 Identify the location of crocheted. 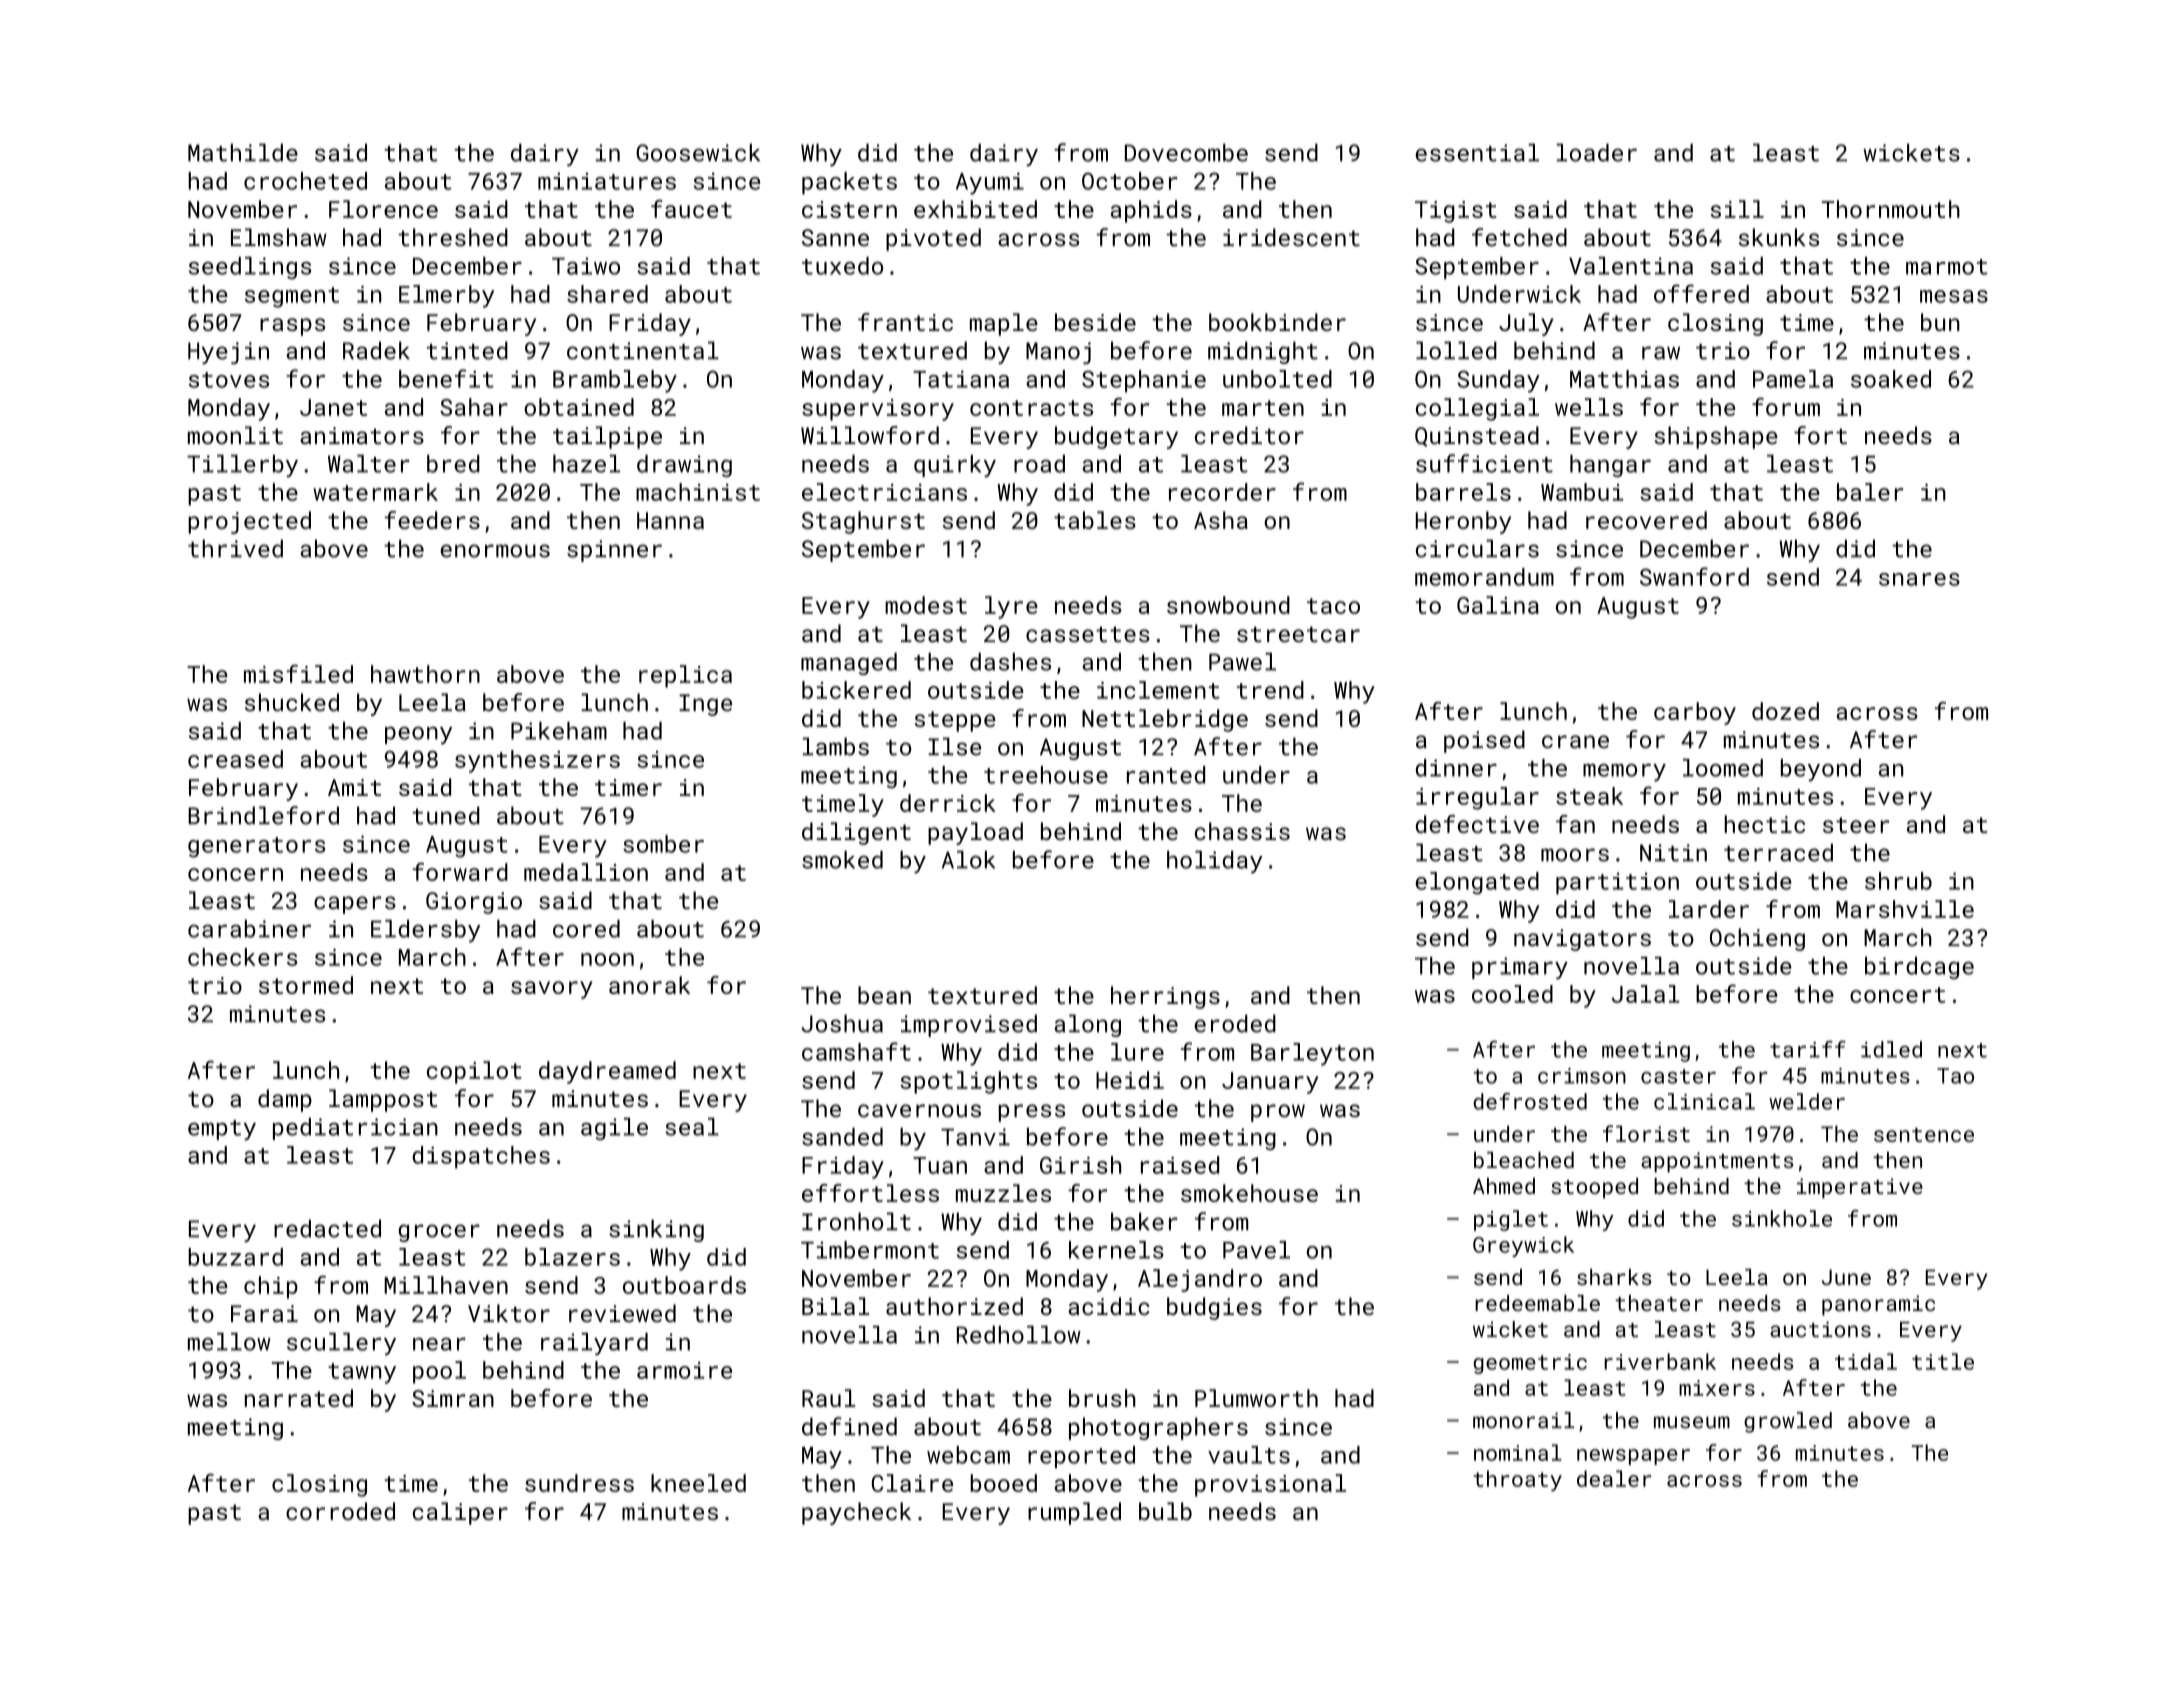
(305, 181).
